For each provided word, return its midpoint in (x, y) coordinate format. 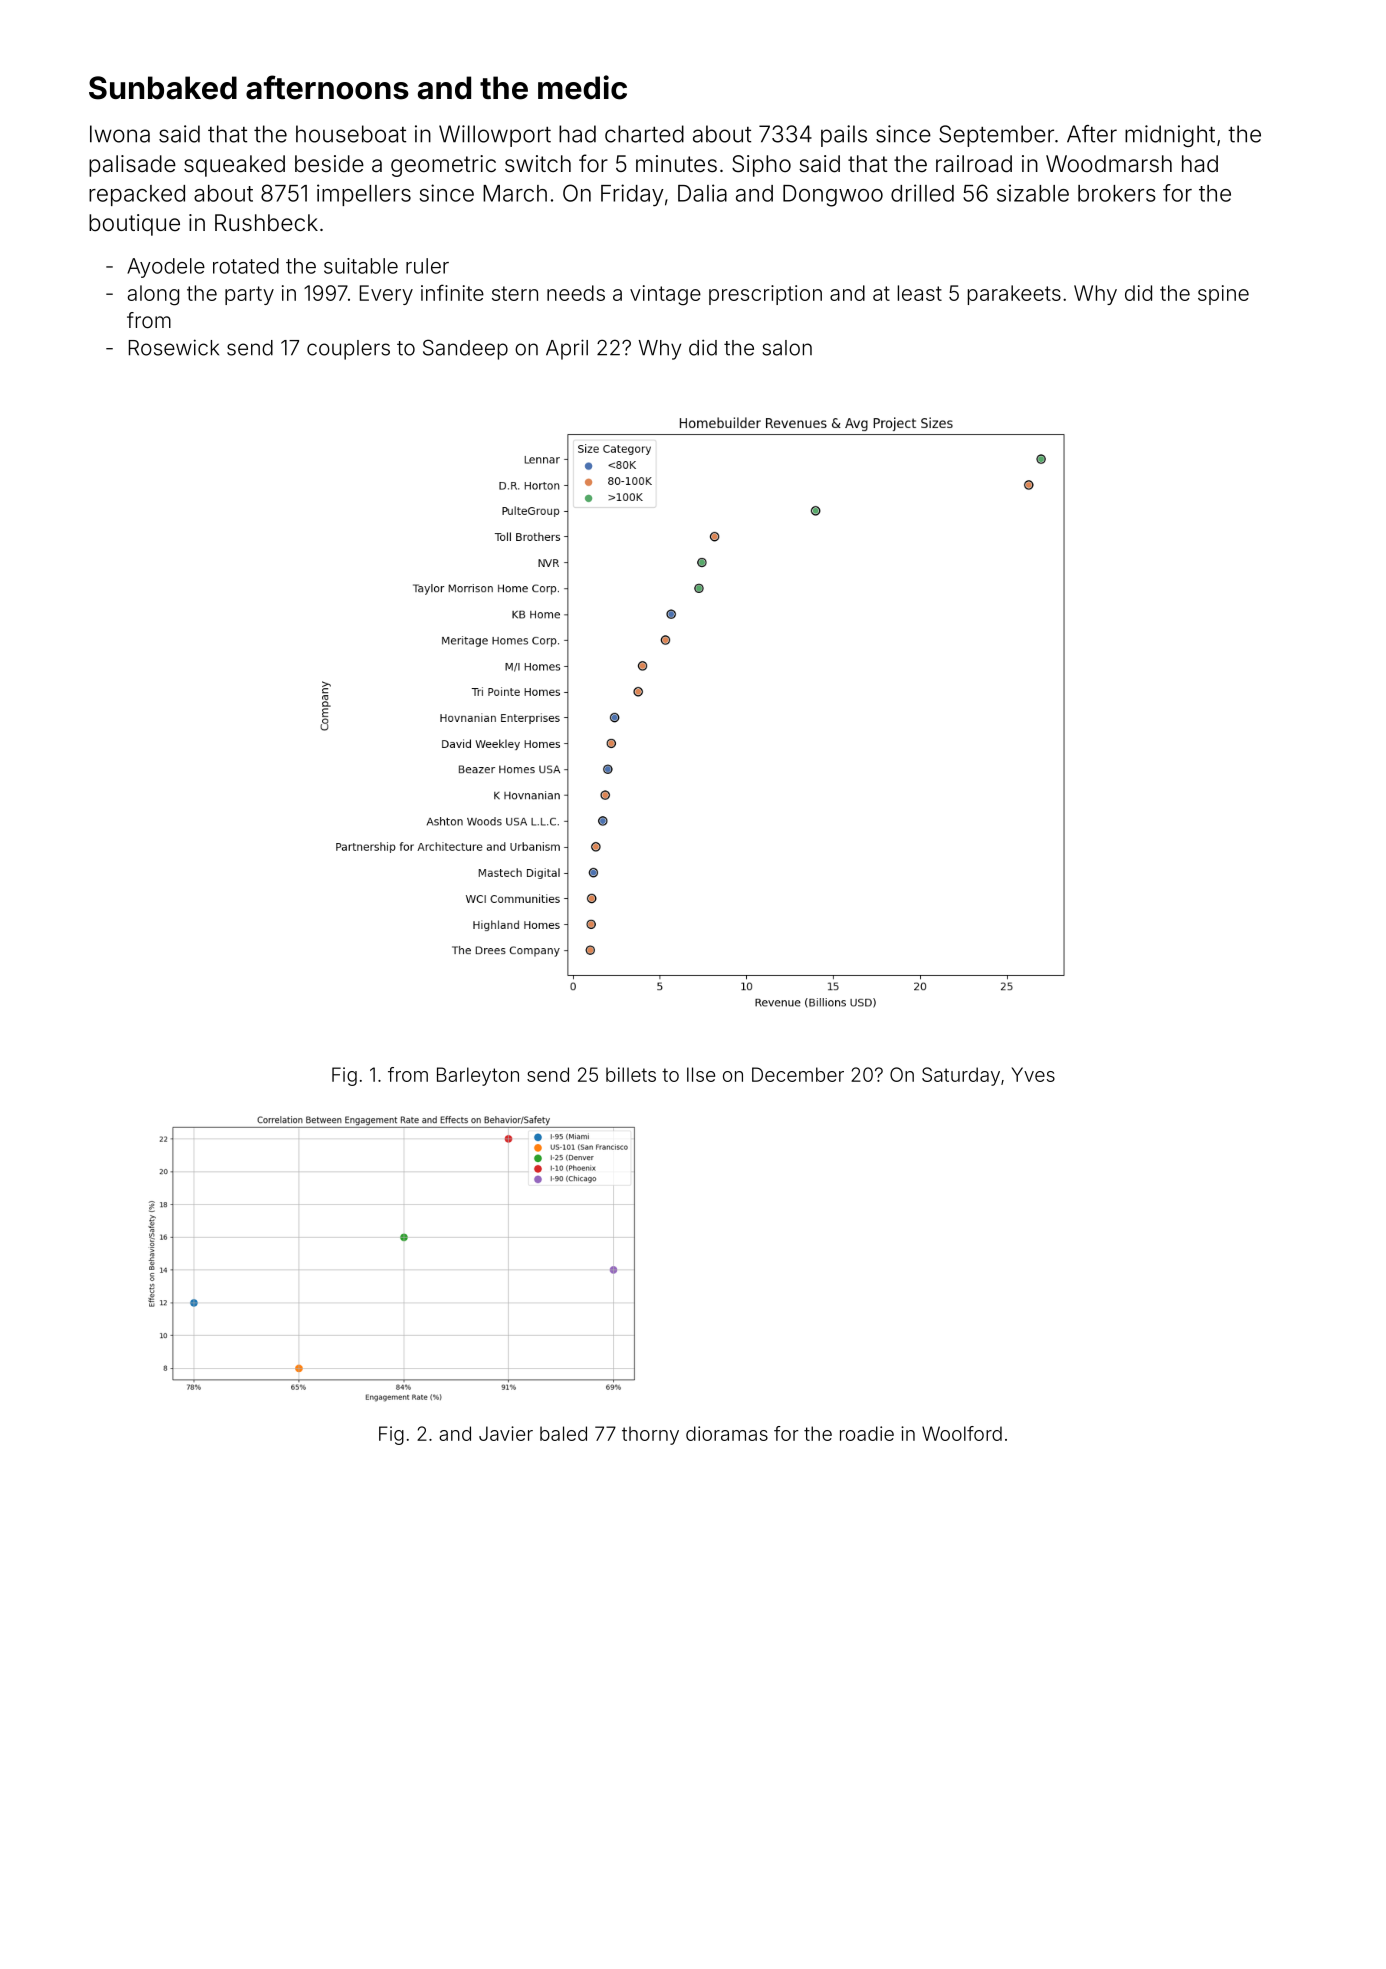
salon (787, 348)
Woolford (962, 1433)
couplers (348, 350)
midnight (1170, 136)
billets (631, 1074)
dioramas (727, 1433)
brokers (1117, 193)
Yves (1033, 1074)
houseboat (351, 134)
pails (844, 136)
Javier (506, 1433)
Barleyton (478, 1076)
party (249, 295)
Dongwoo (833, 196)
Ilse (701, 1074)
